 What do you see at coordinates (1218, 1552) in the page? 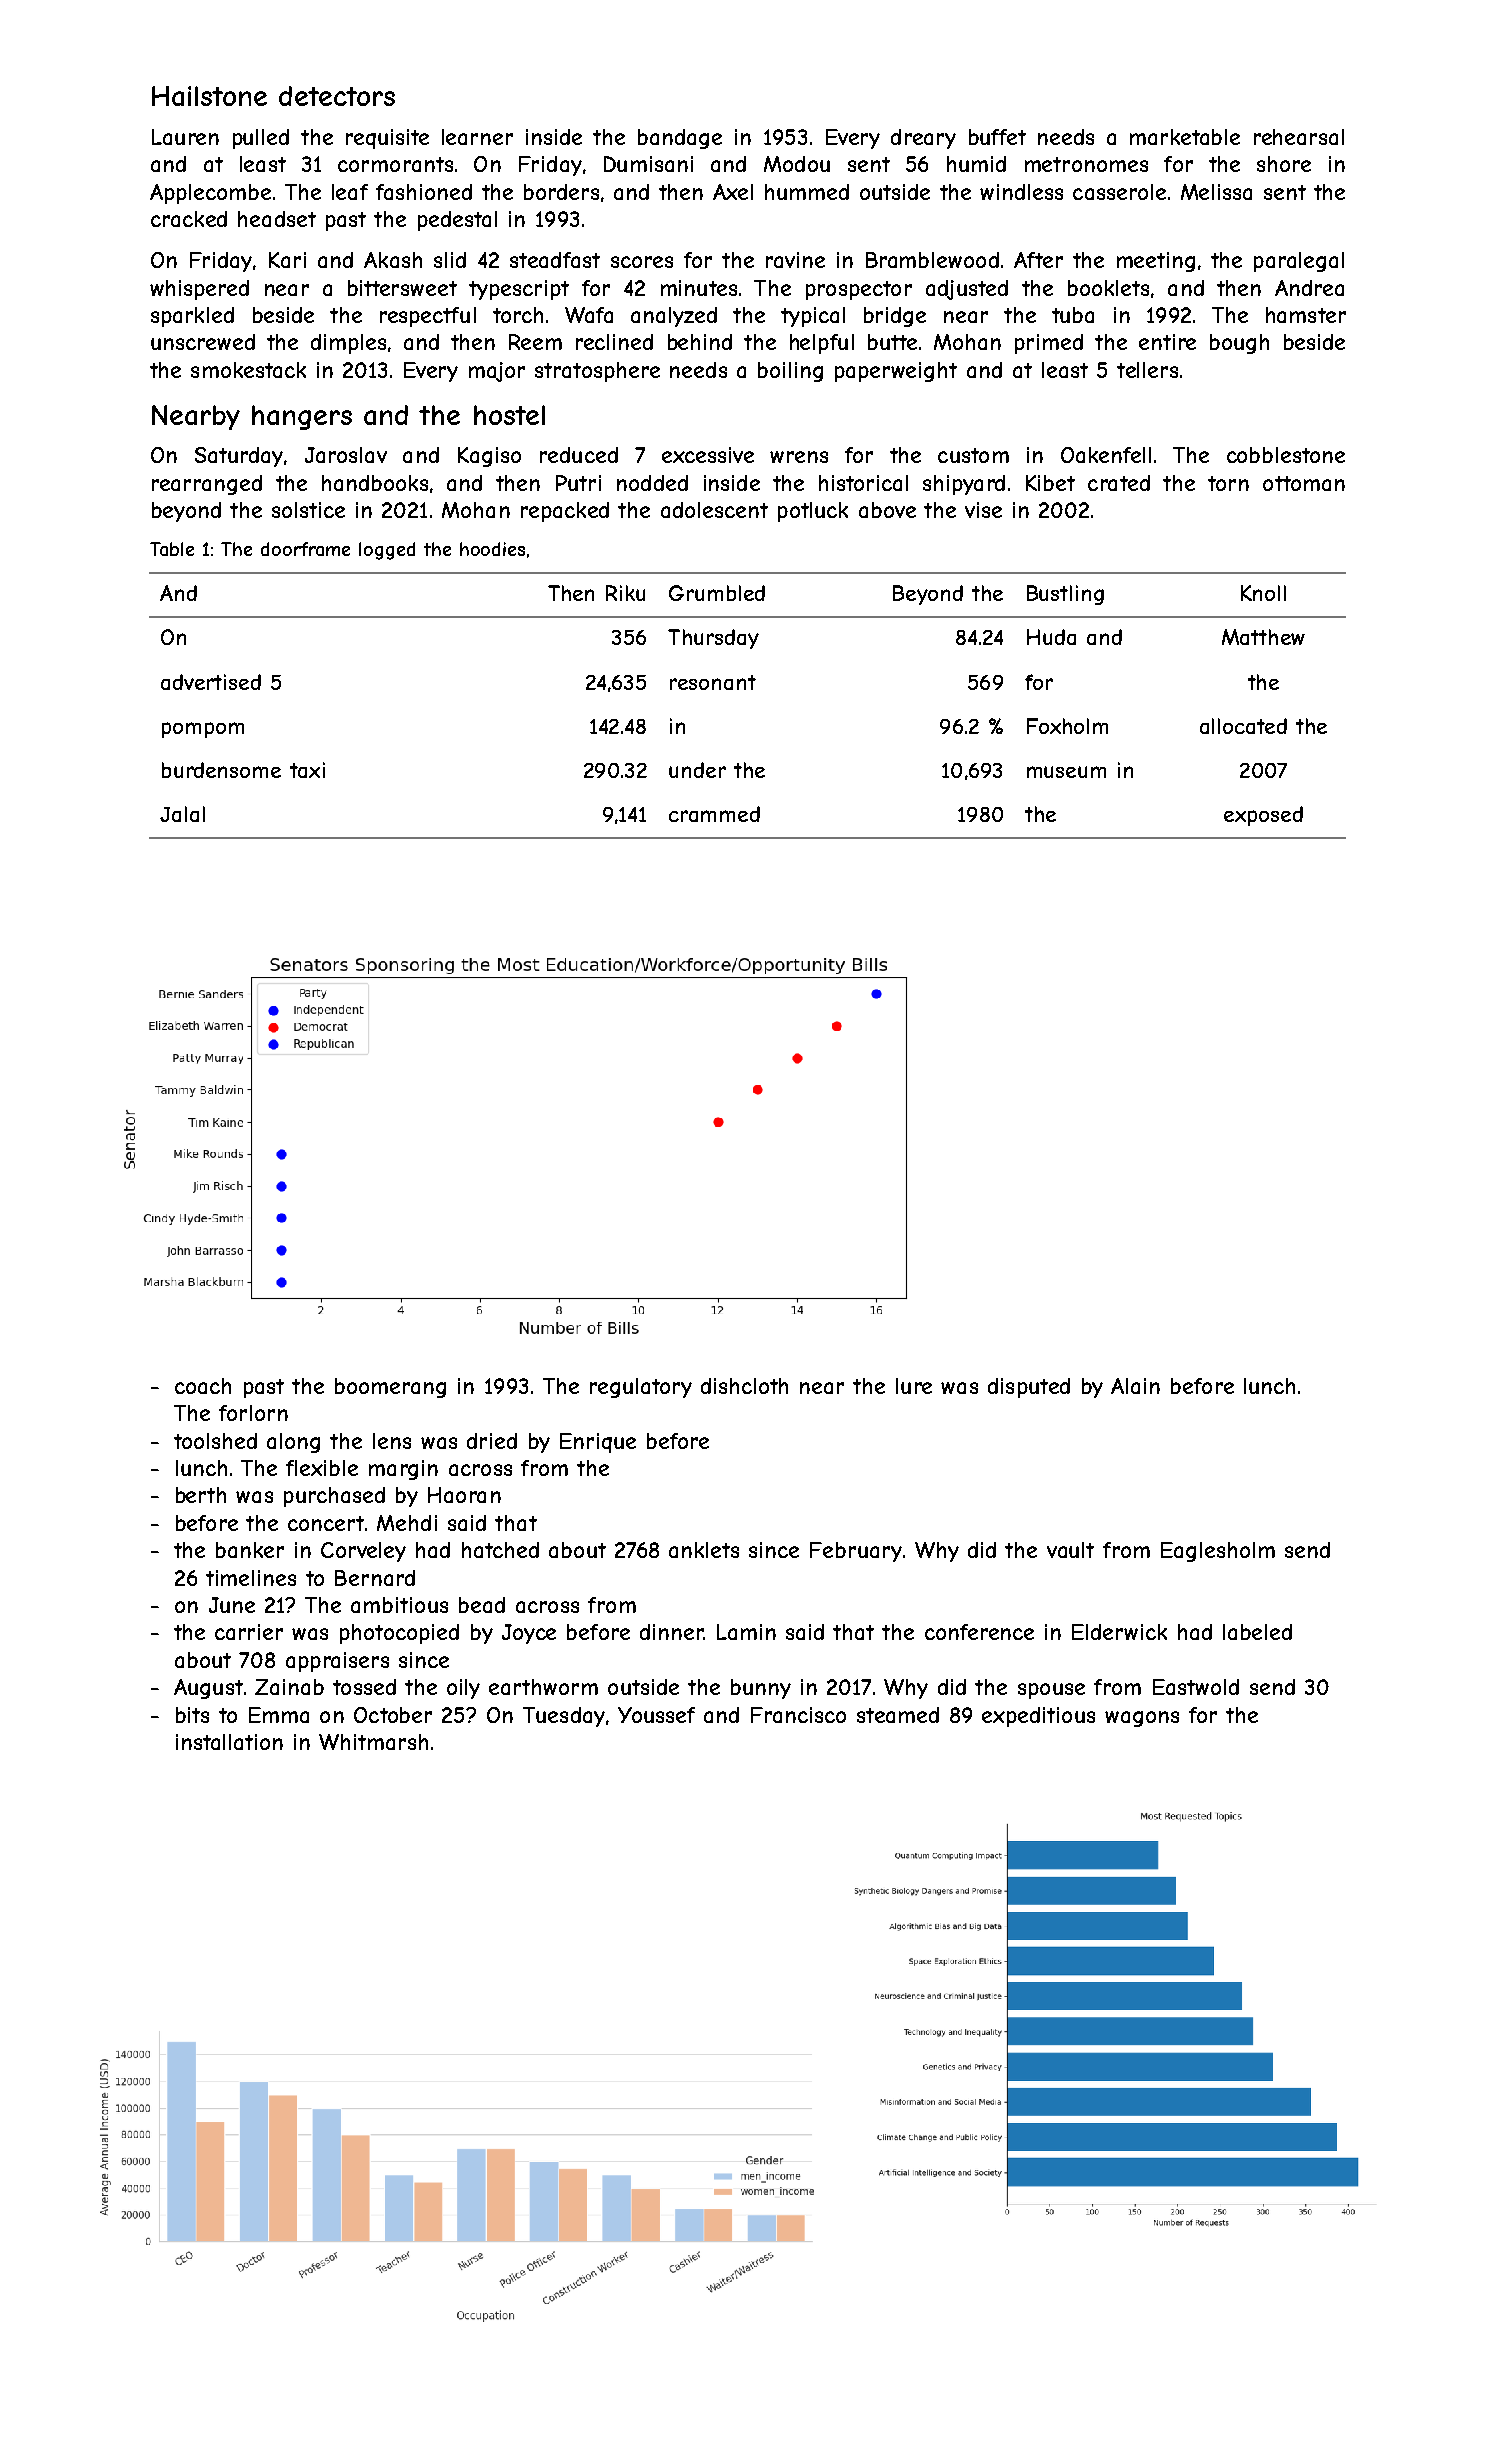
I see `Eaglesholm` at bounding box center [1218, 1552].
